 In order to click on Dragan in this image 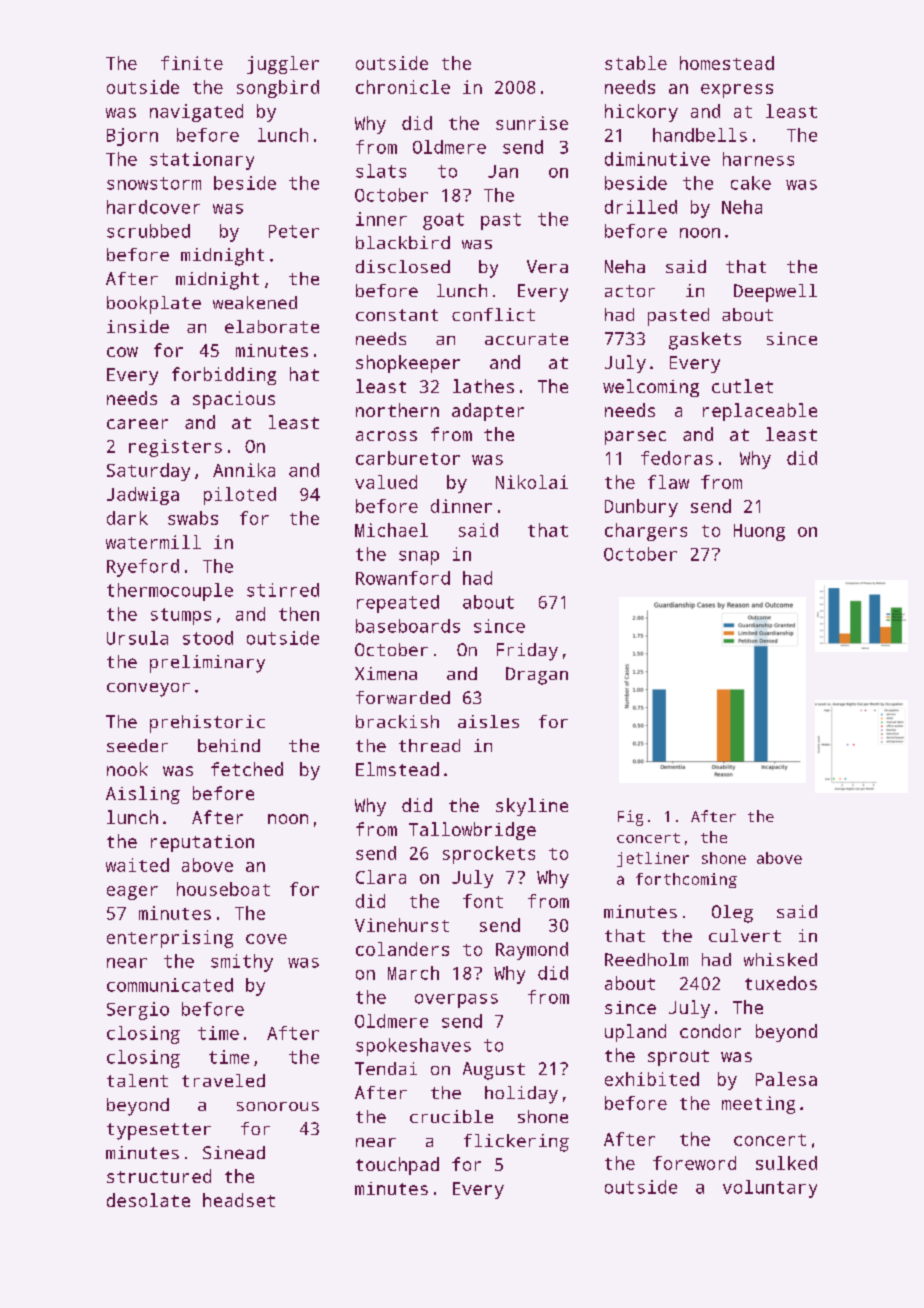, I will do `click(537, 676)`.
